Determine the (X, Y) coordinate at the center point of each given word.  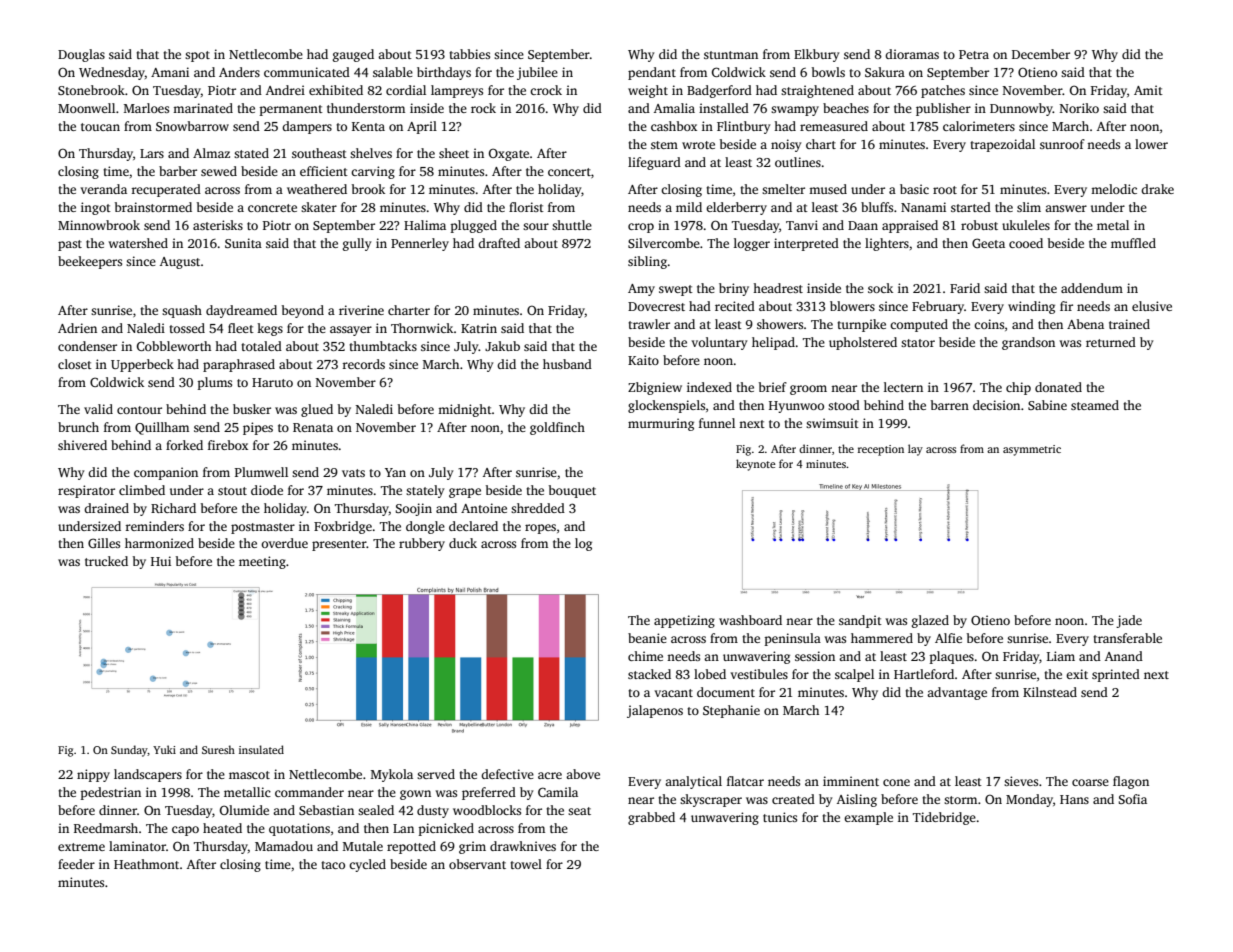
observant (477, 864)
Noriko (1079, 108)
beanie (647, 638)
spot (197, 56)
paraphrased (239, 365)
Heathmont (146, 864)
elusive (1152, 306)
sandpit (860, 621)
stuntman (731, 55)
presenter (339, 545)
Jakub (502, 346)
